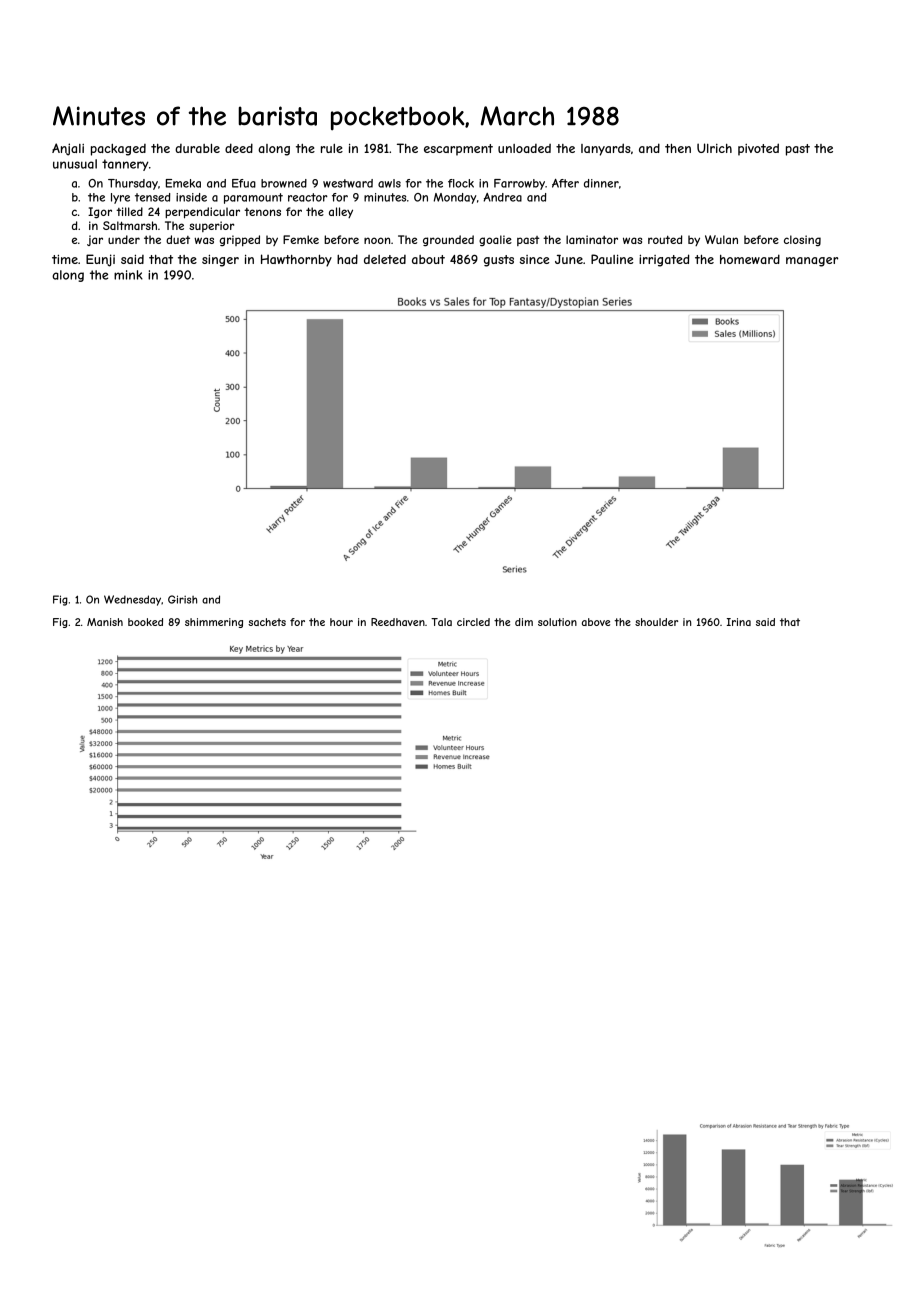  What do you see at coordinates (499, 261) in the page?
I see `gusts` at bounding box center [499, 261].
